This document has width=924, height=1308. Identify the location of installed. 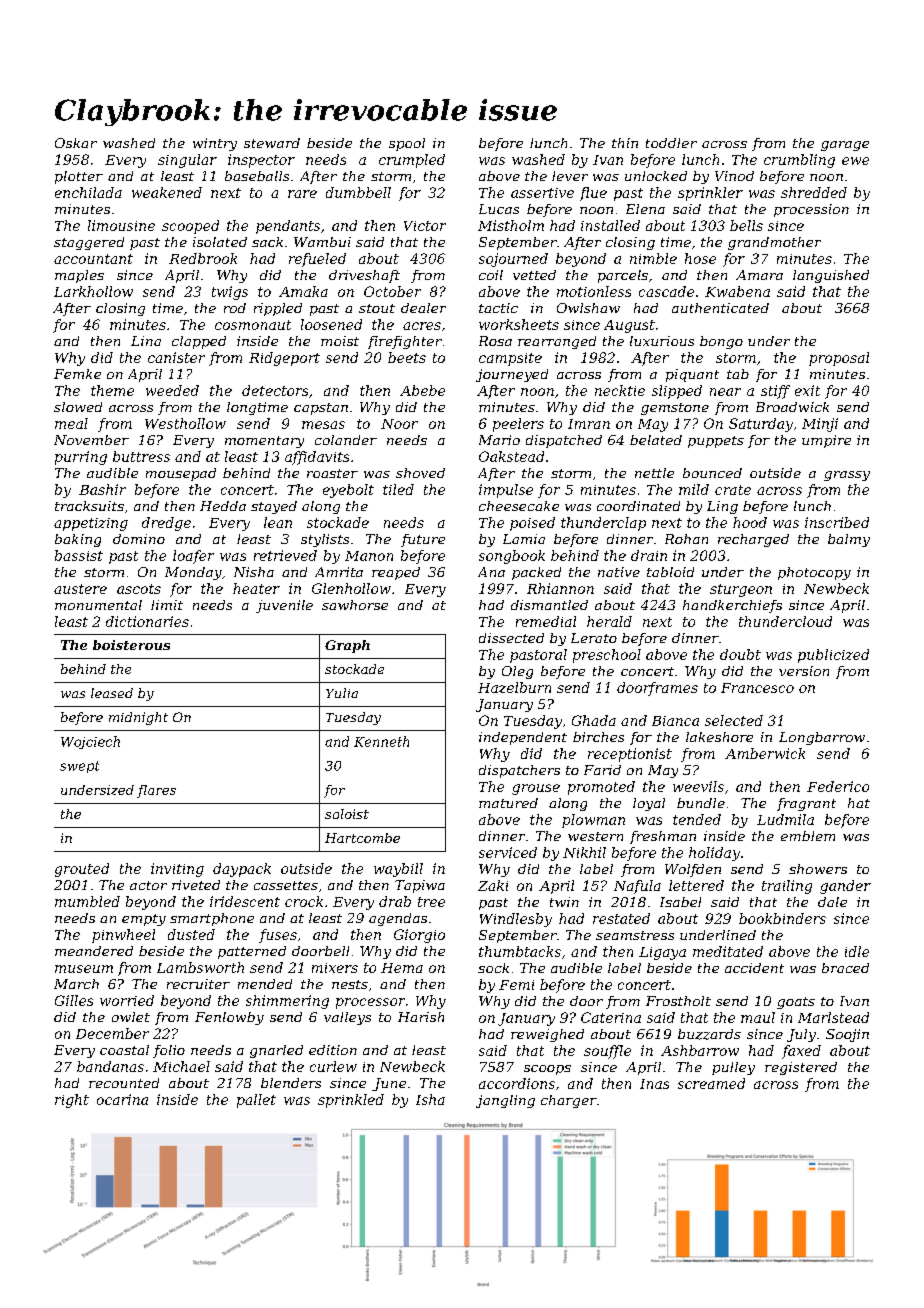
(610, 225).
